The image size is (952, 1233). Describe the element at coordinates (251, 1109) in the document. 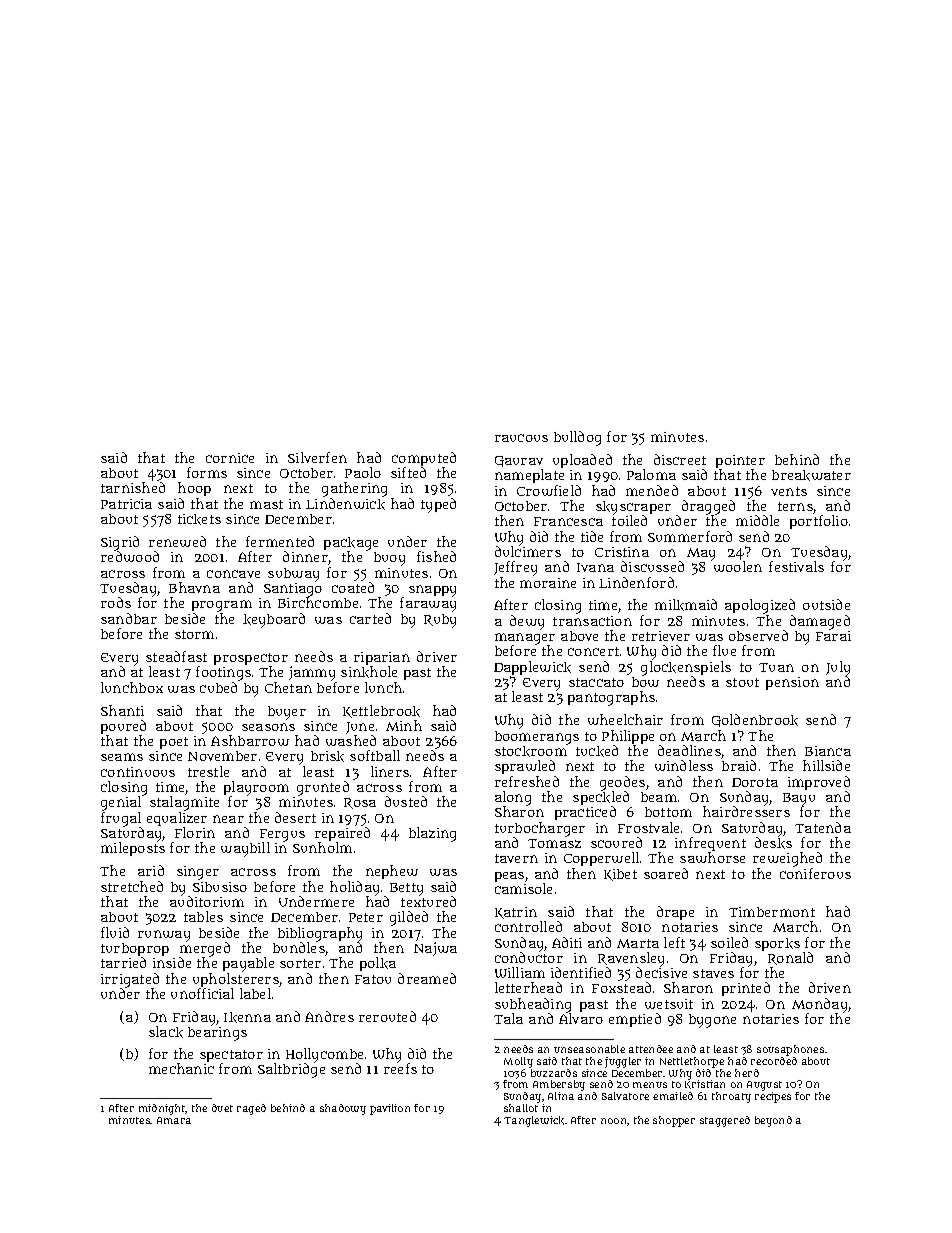

I see `raged` at that location.
